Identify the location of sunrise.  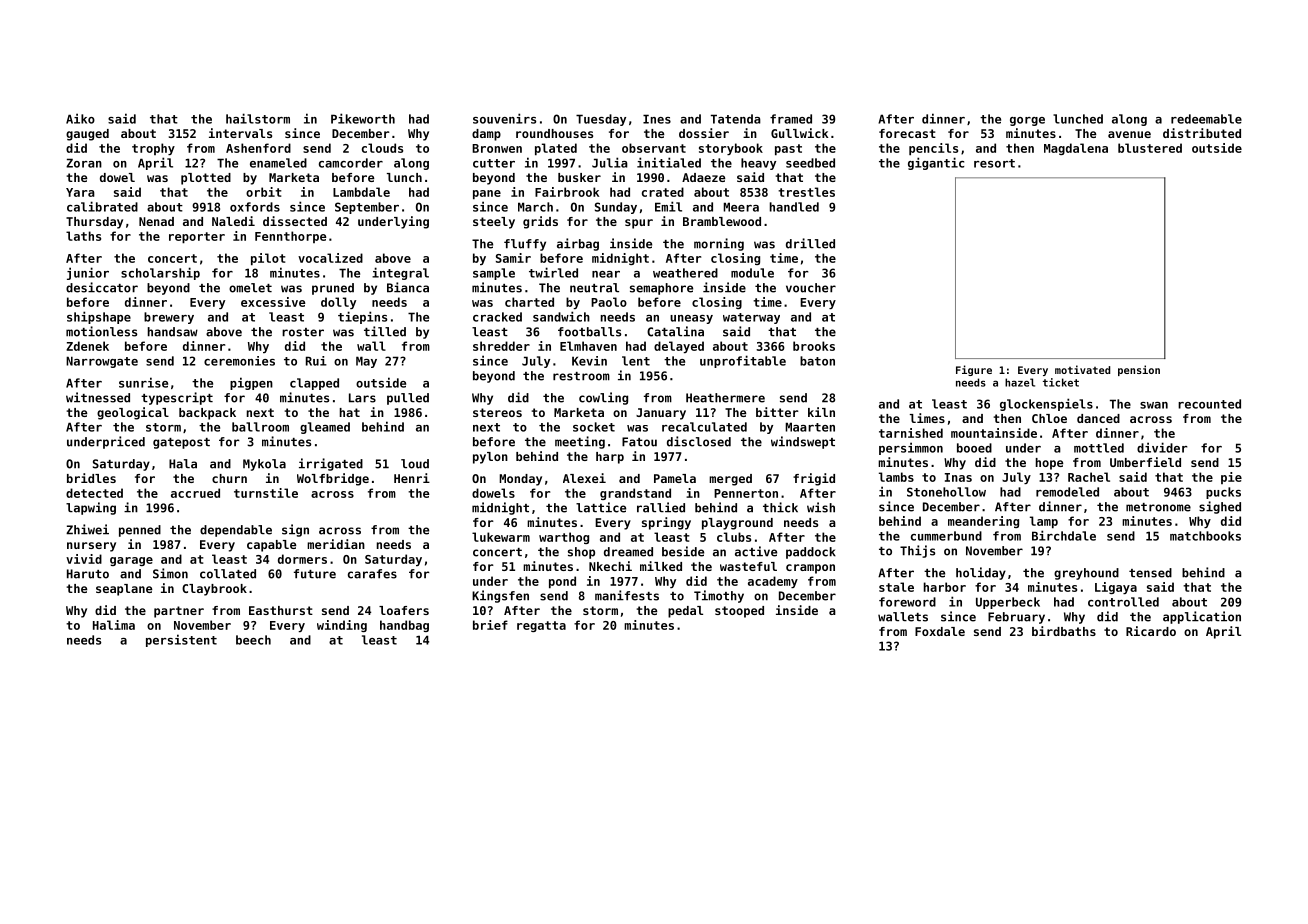
(143, 382).
